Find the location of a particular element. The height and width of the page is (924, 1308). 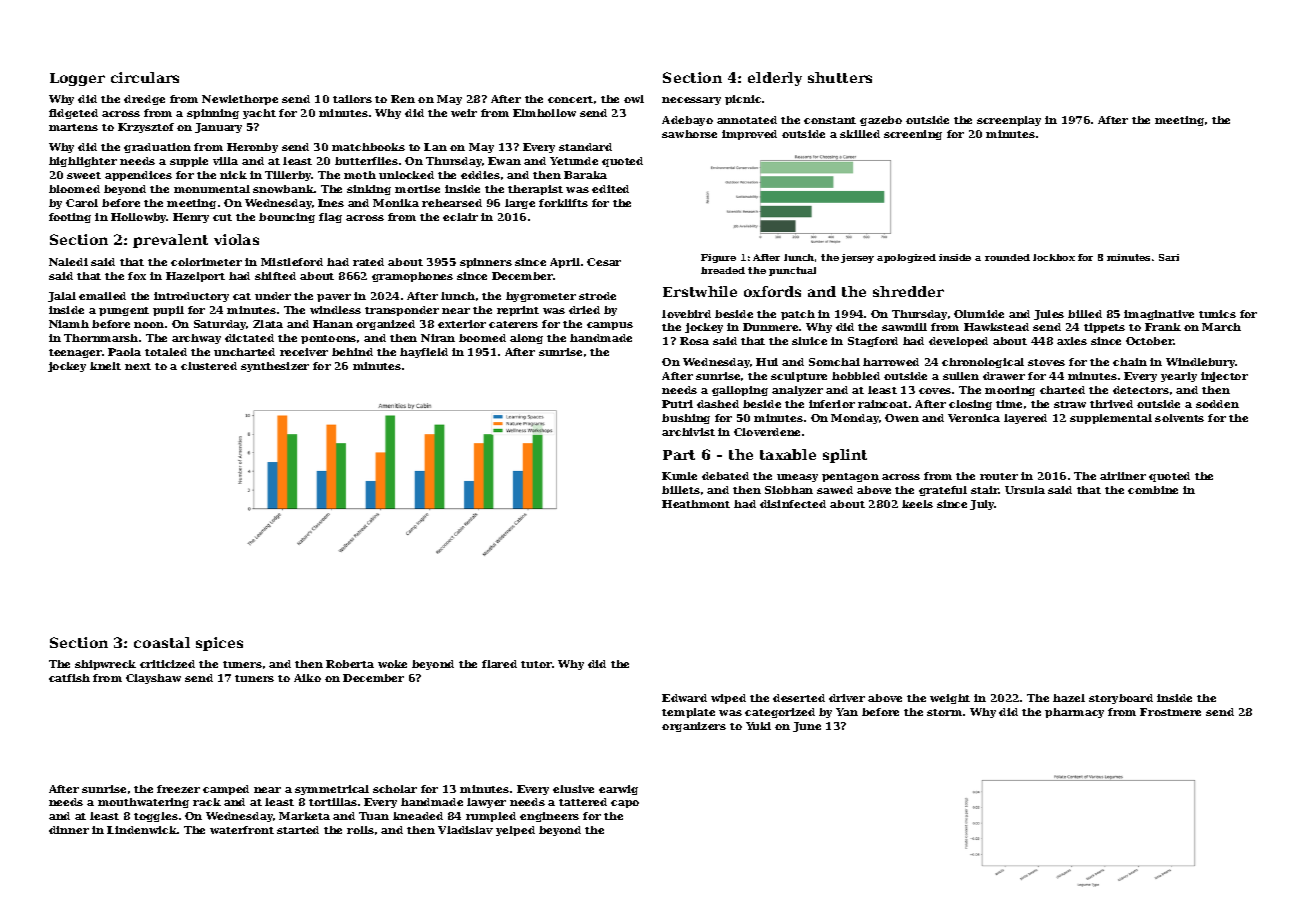

matchbooks is located at coordinates (368, 147).
